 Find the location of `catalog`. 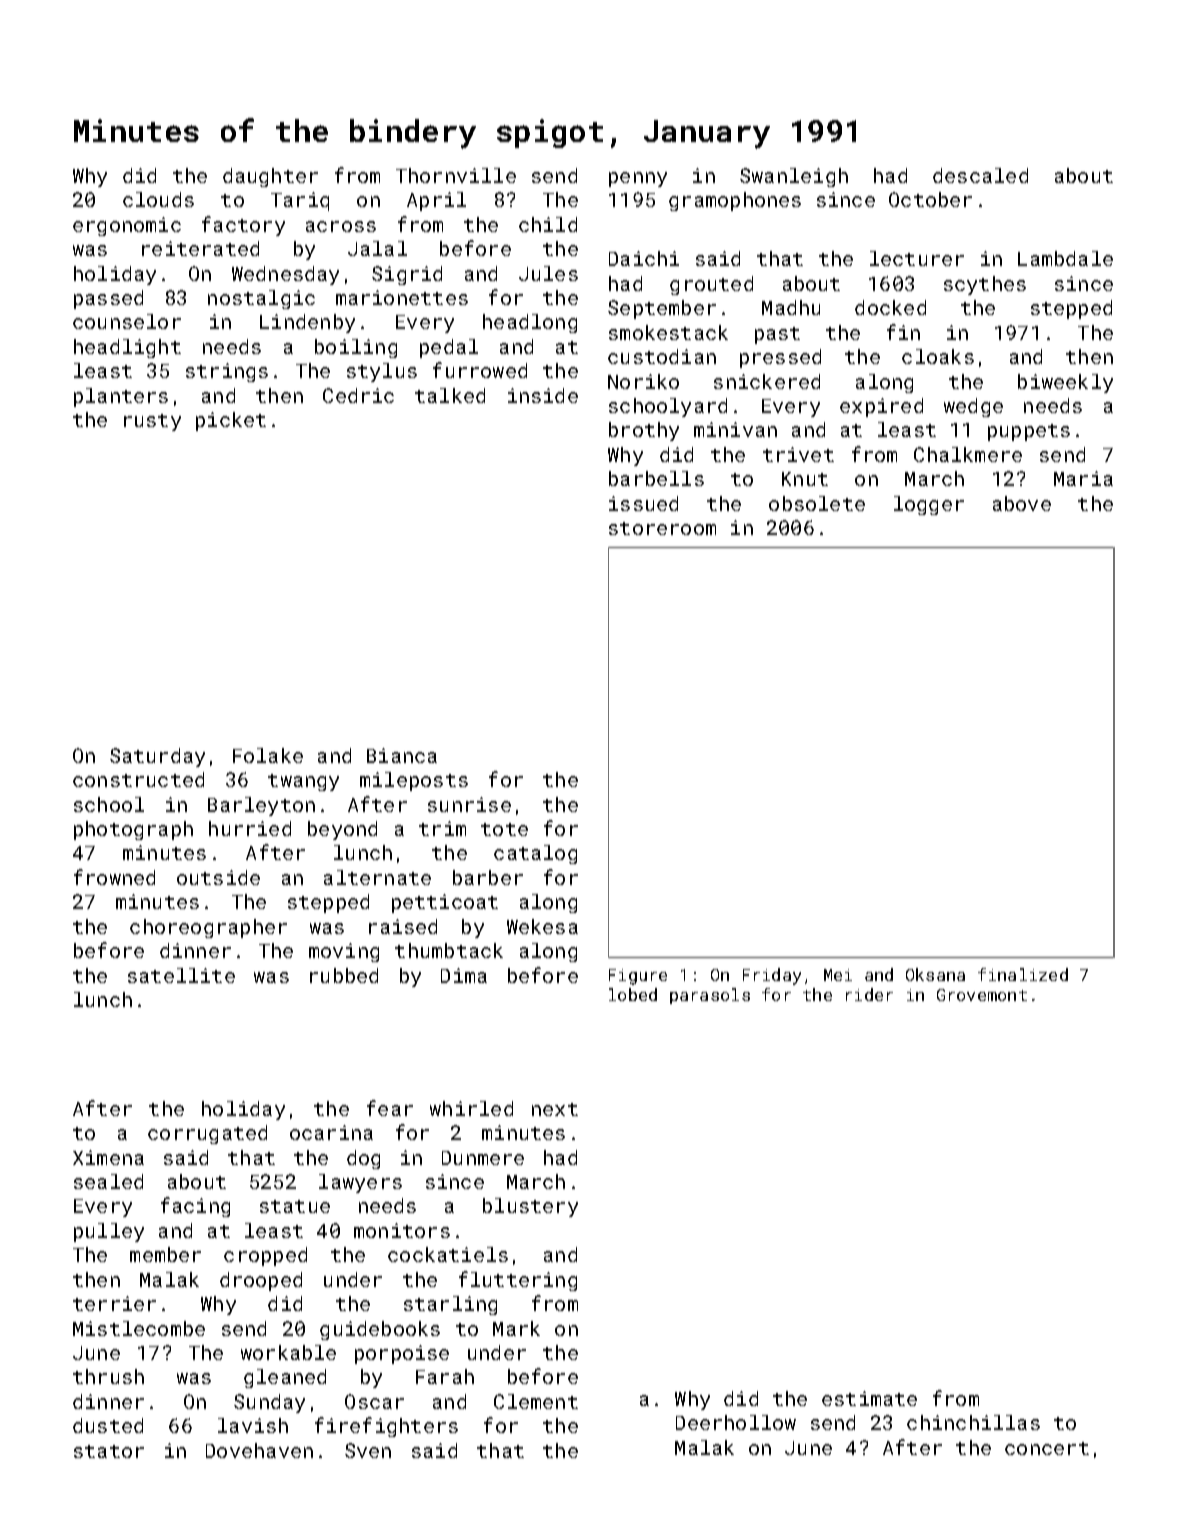

catalog is located at coordinates (535, 854).
